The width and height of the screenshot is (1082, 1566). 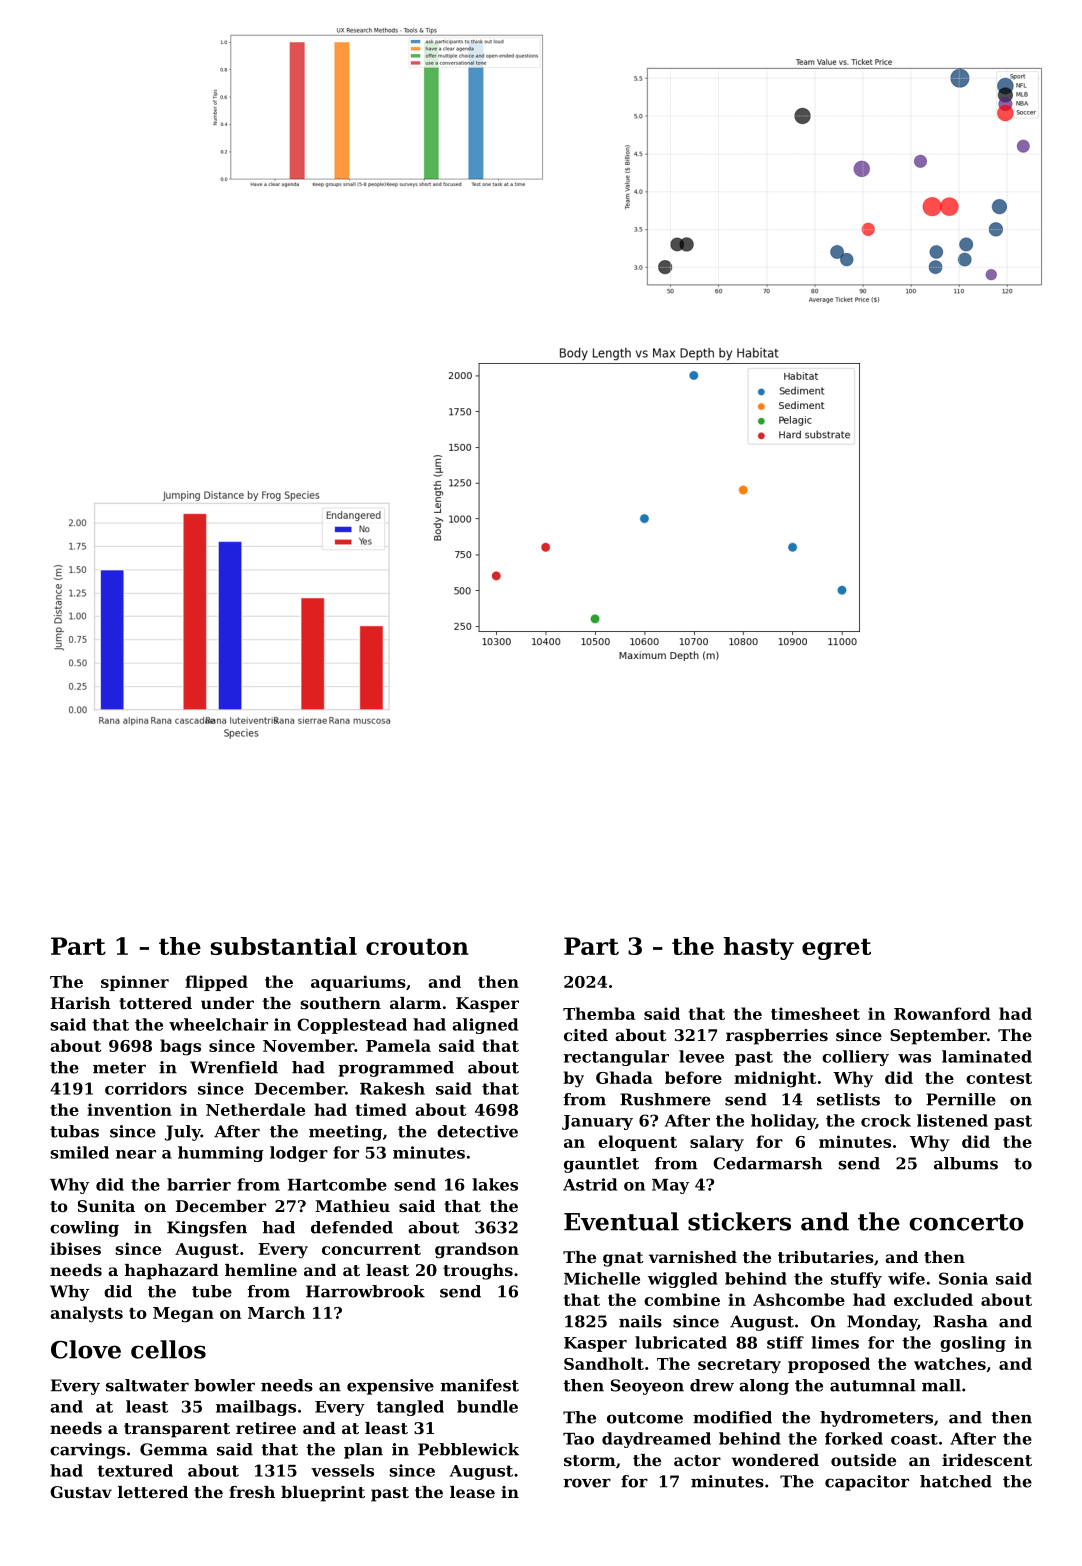 What do you see at coordinates (693, 1257) in the screenshot?
I see `varnished` at bounding box center [693, 1257].
